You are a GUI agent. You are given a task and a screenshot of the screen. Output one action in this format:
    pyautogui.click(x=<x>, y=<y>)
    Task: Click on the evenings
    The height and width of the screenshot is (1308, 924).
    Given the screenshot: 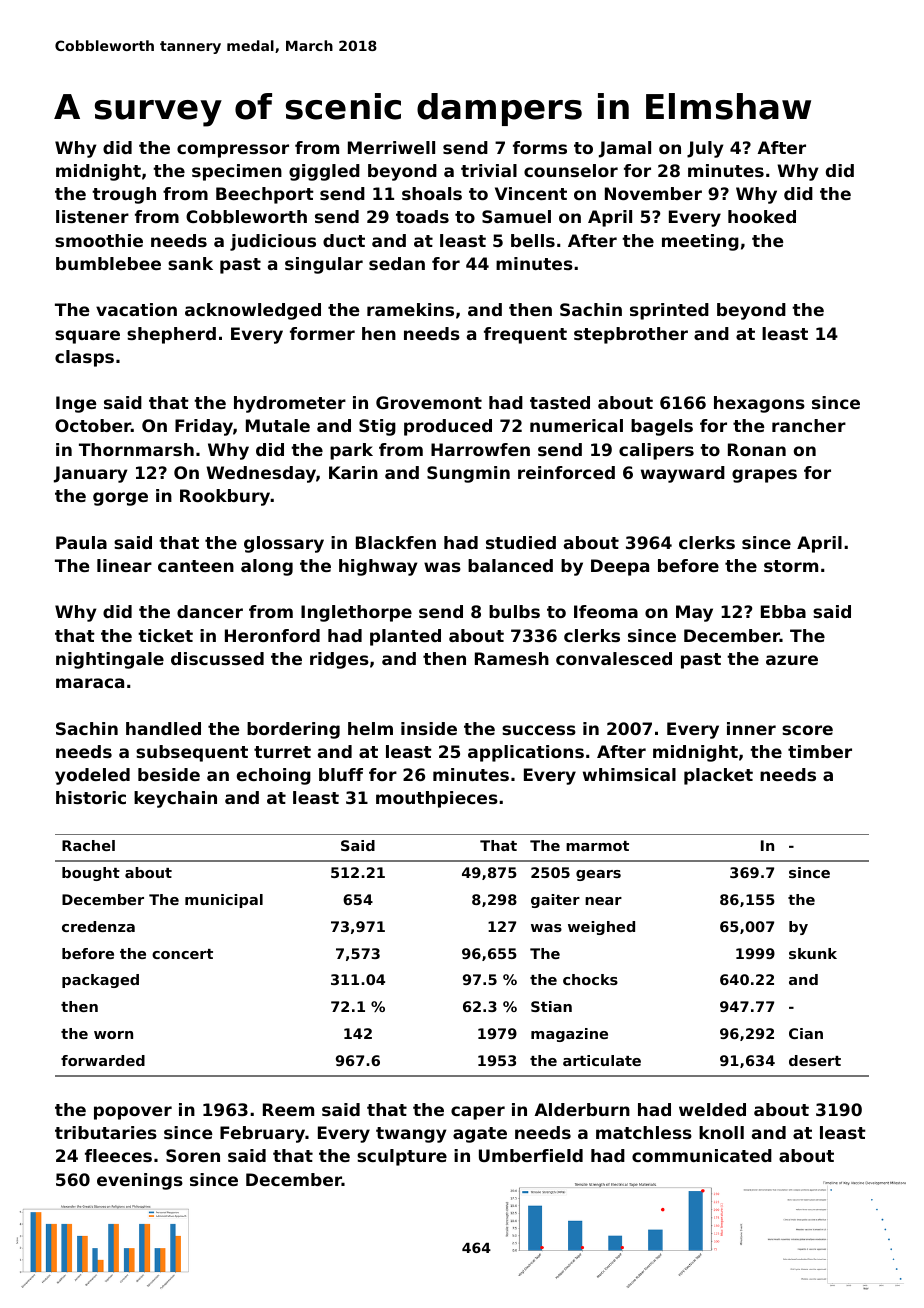 What is the action you would take?
    pyautogui.click(x=140, y=1181)
